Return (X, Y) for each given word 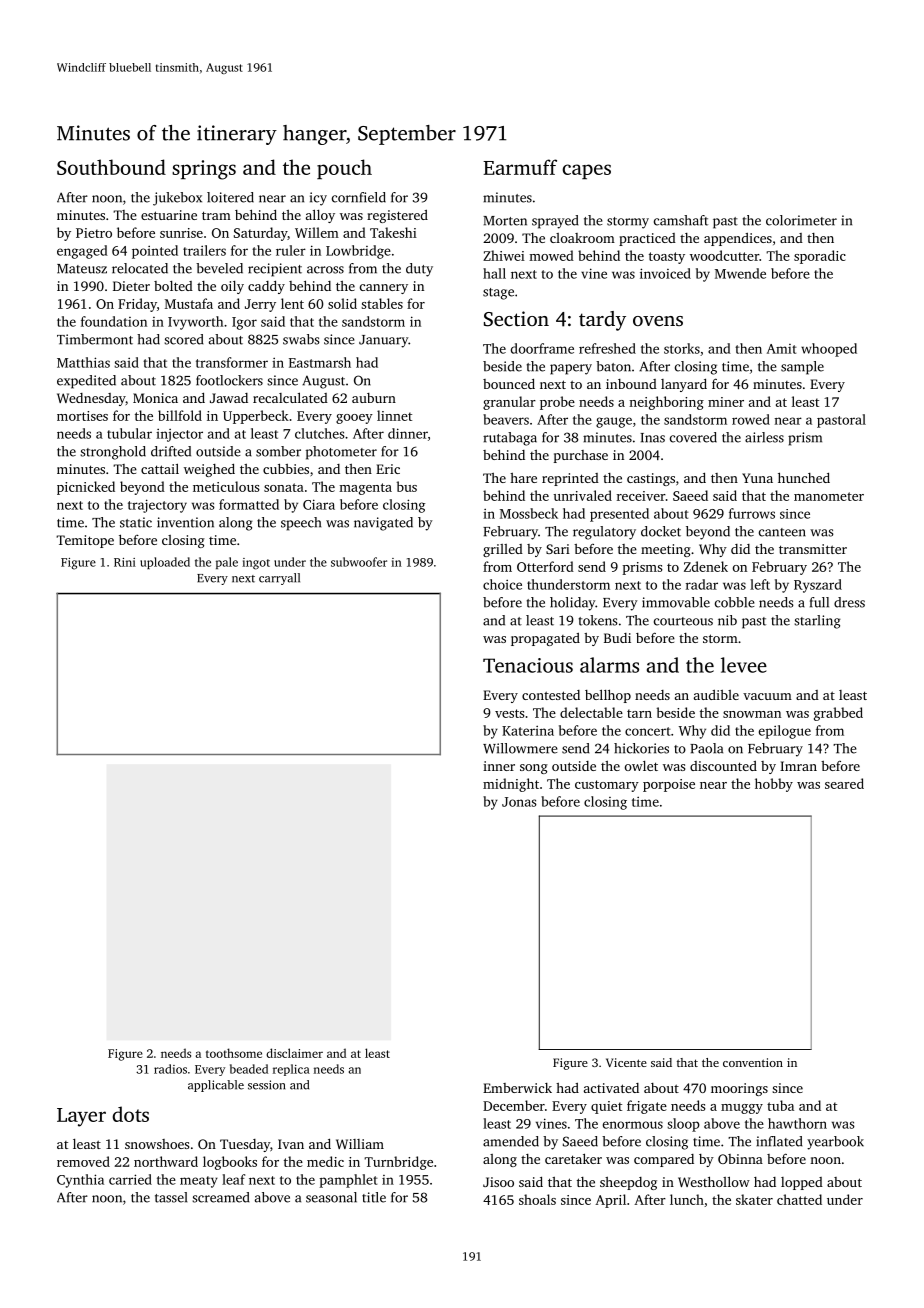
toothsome (234, 1053)
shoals (537, 1199)
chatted (799, 1199)
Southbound (111, 167)
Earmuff (520, 167)
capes (586, 171)
